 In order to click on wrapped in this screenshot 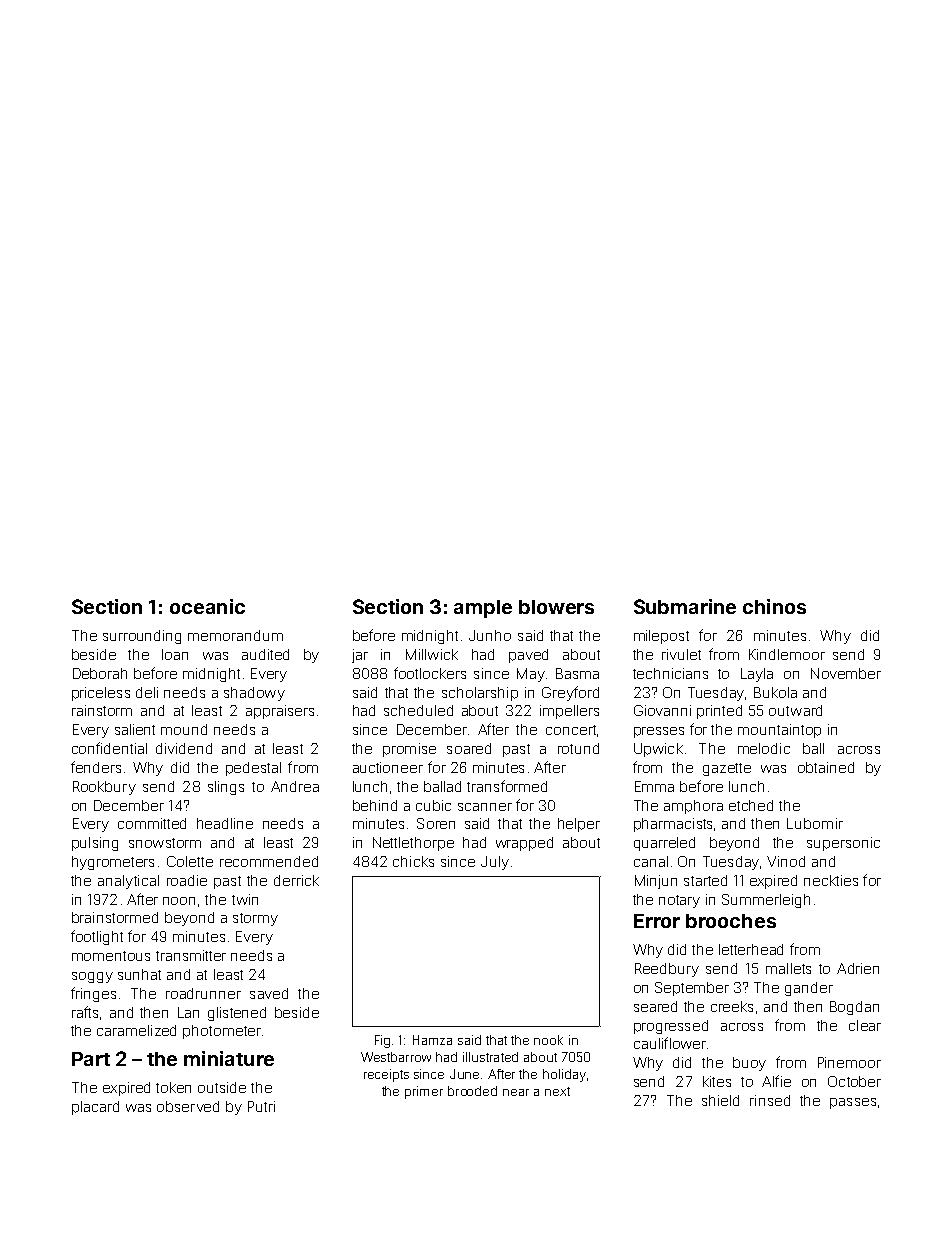, I will do `click(524, 844)`.
